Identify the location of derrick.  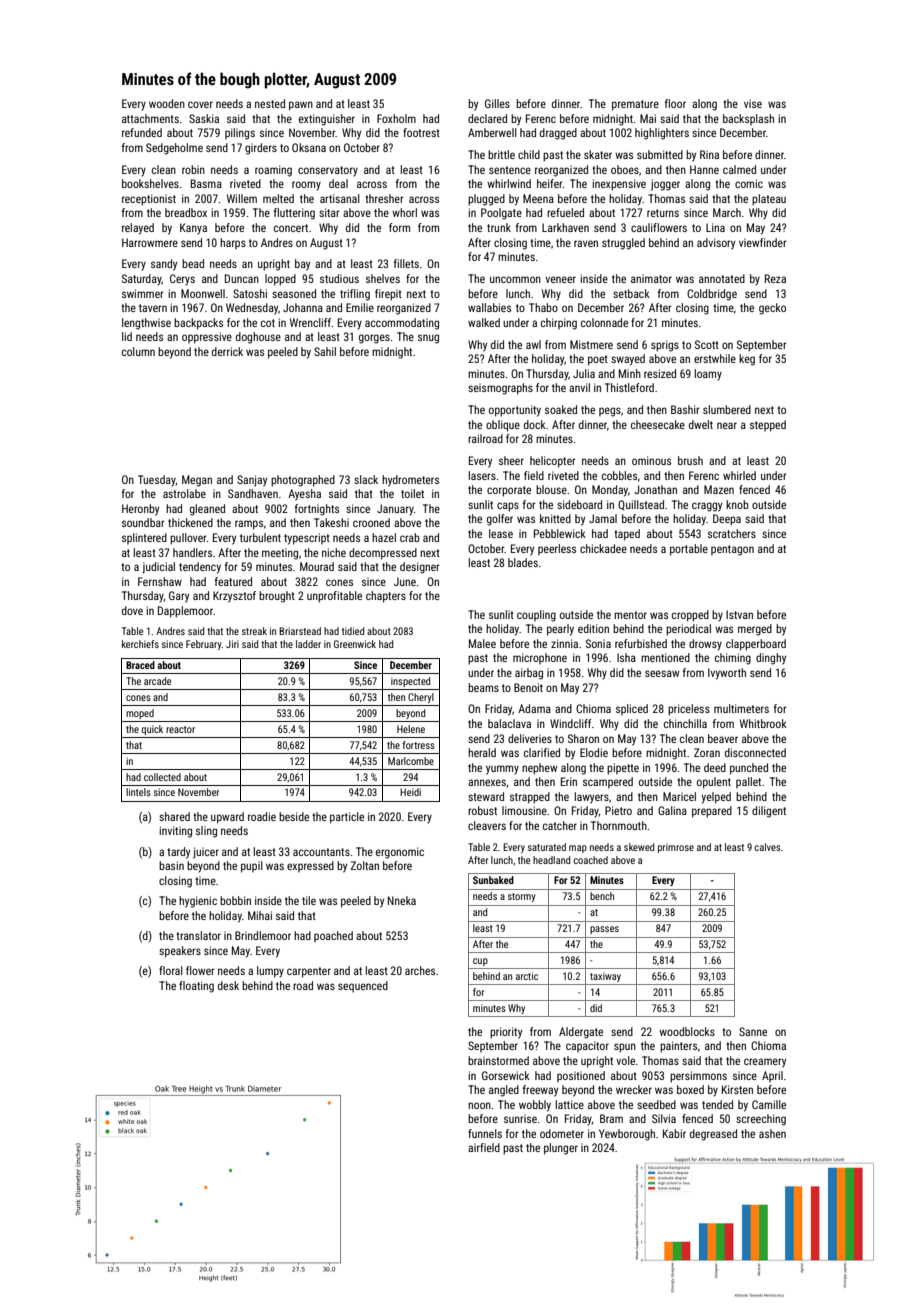
(227, 351).
